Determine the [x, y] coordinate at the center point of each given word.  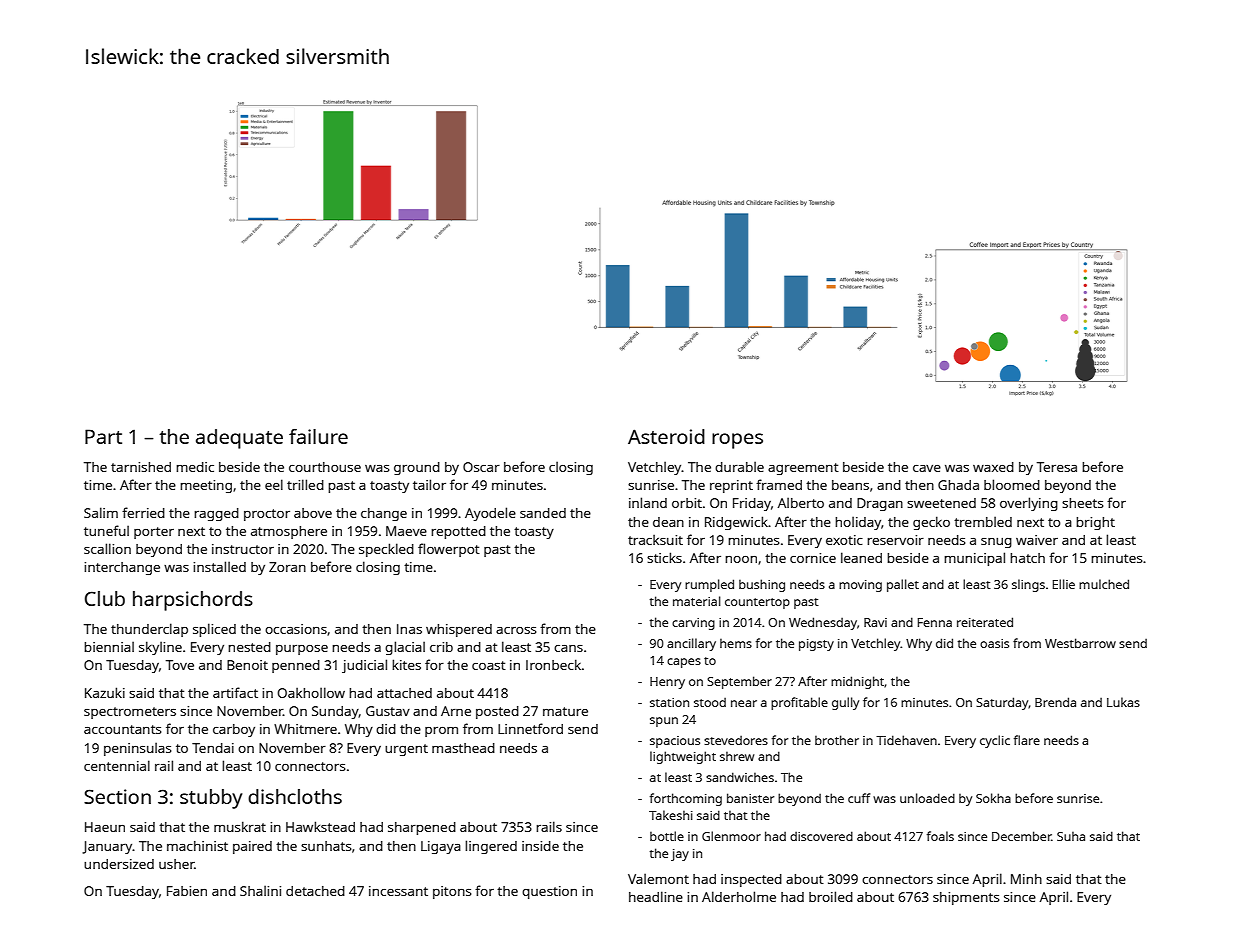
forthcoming [686, 799]
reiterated [985, 622]
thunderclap [149, 630]
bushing [762, 585]
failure [318, 436]
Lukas [1123, 702]
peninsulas [137, 749]
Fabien [187, 891]
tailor [429, 484]
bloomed [1012, 484]
